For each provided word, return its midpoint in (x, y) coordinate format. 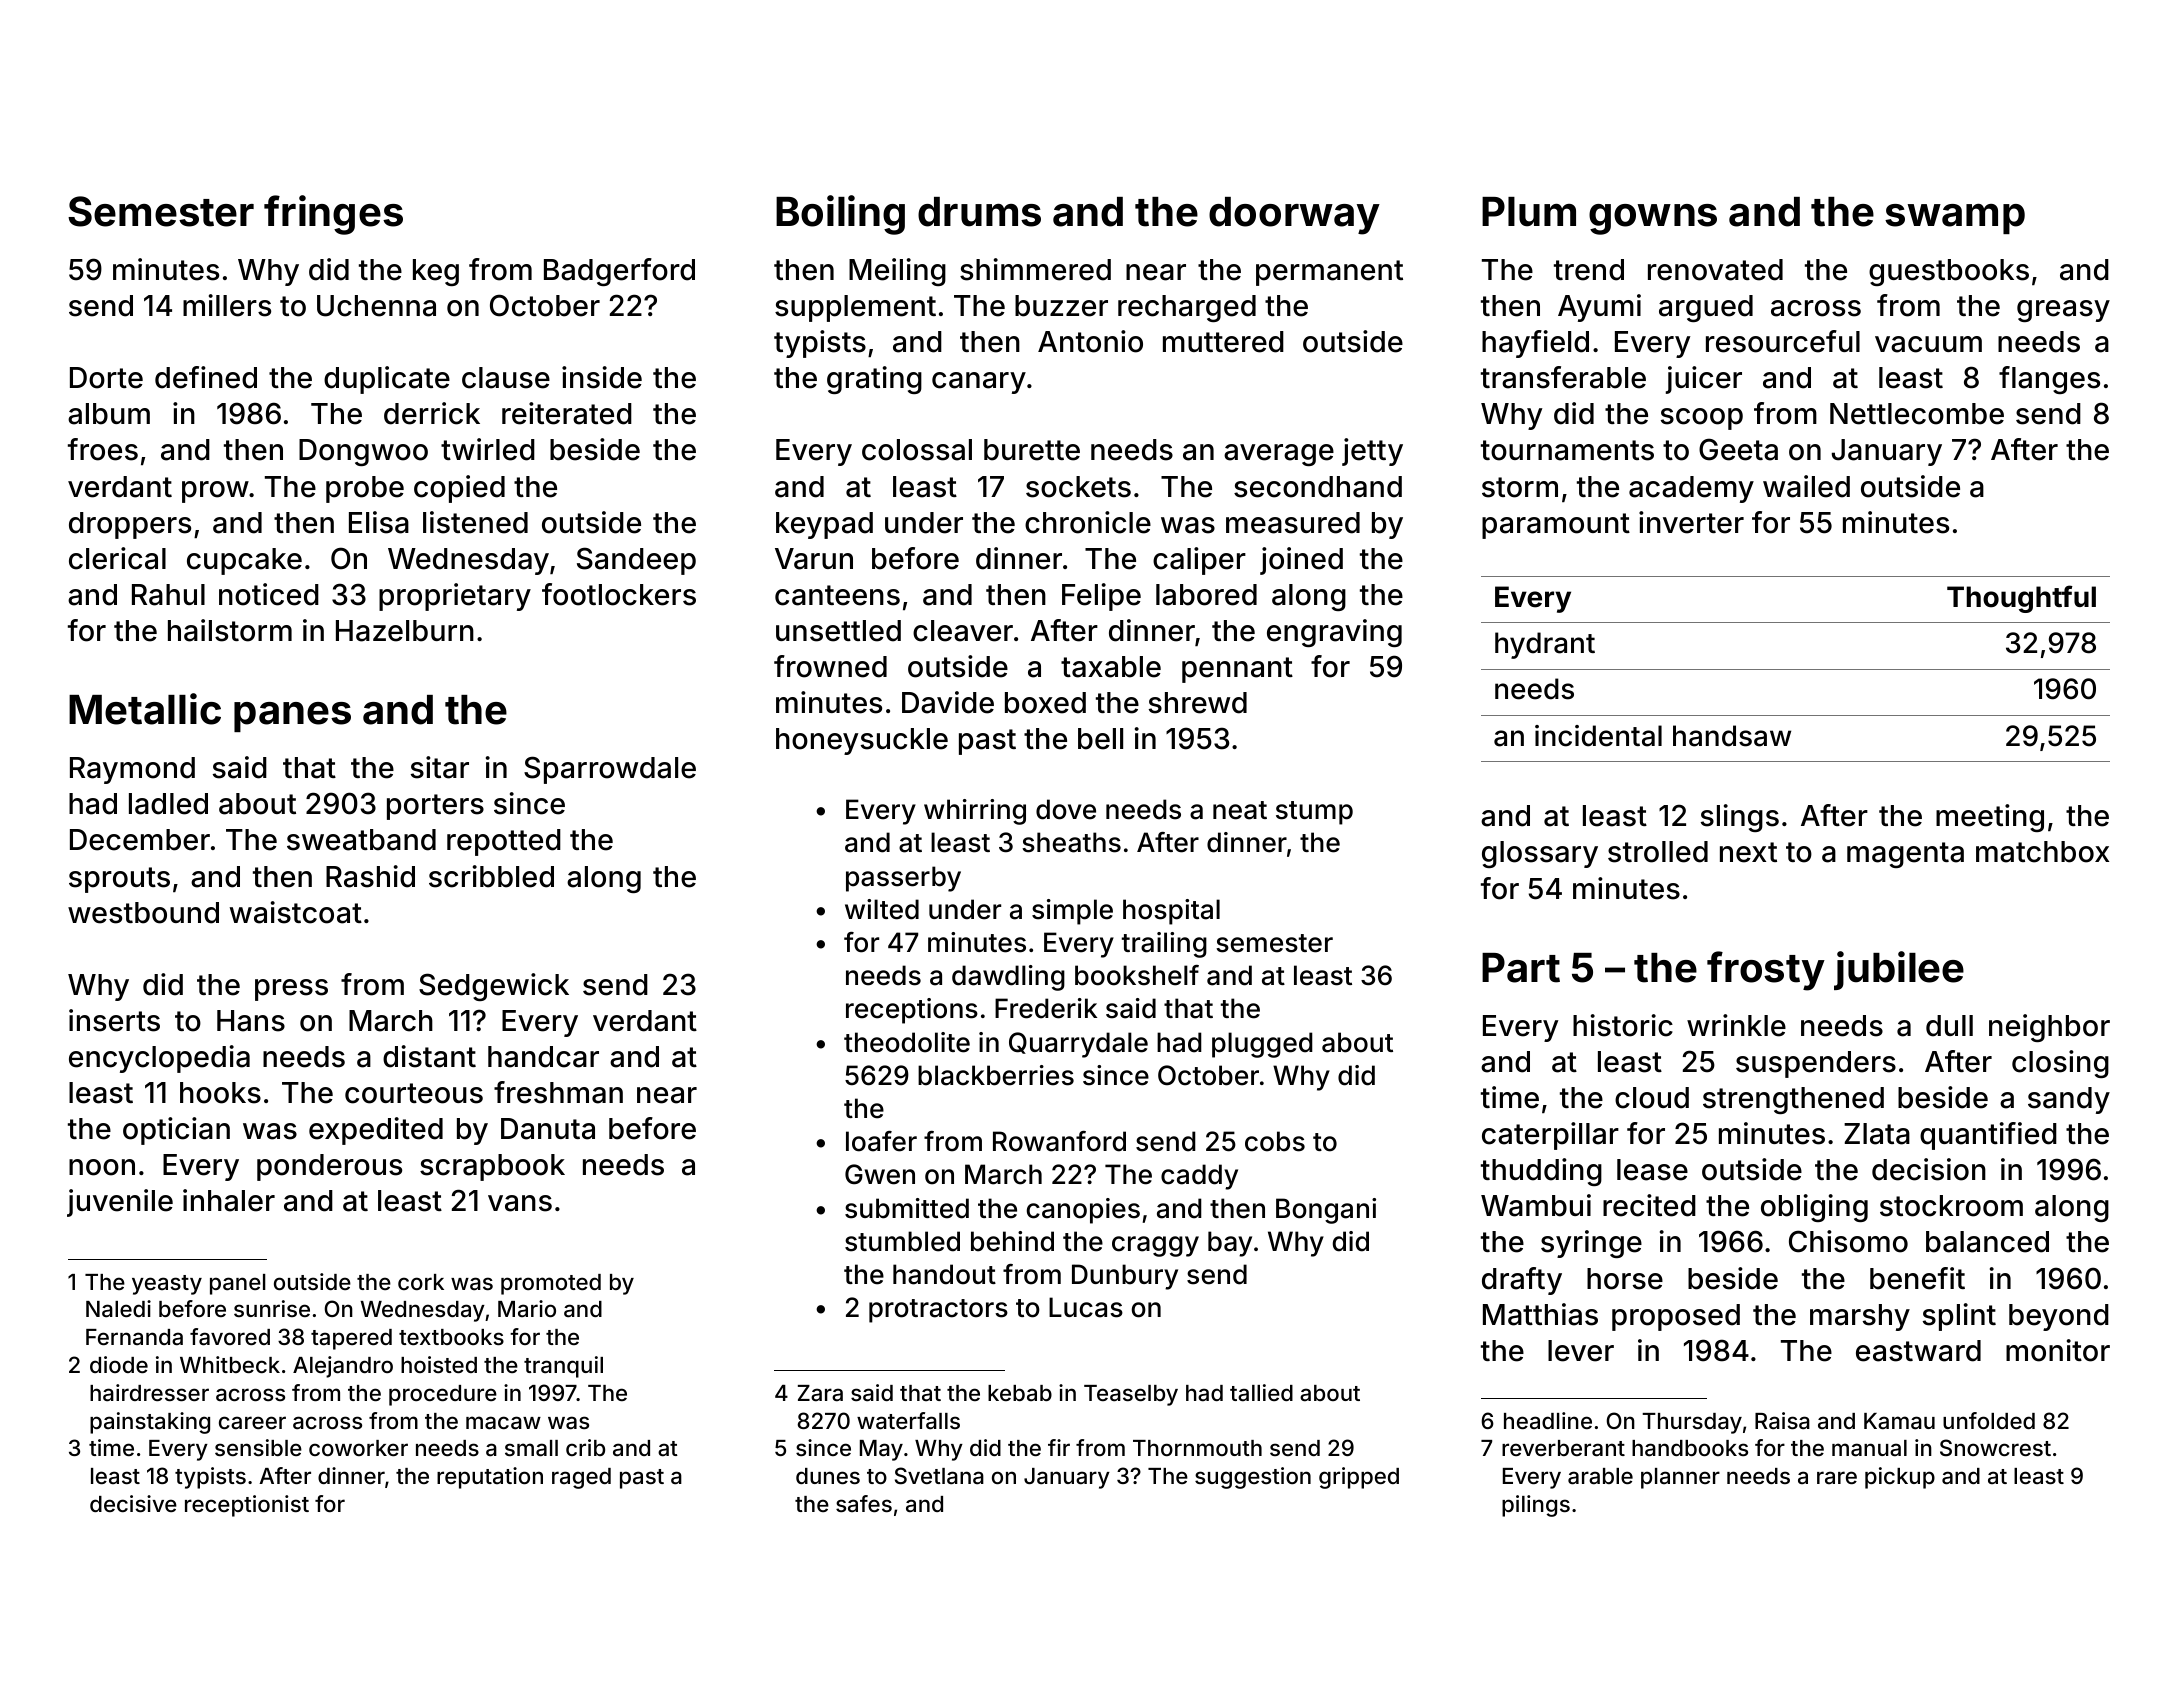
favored (230, 1337)
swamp (1955, 219)
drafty (1522, 1281)
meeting (1990, 818)
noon (102, 1167)
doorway (1294, 216)
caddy (1199, 1177)
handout (944, 1274)
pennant (1237, 670)
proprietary (455, 597)
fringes (333, 215)
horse (1625, 1279)
